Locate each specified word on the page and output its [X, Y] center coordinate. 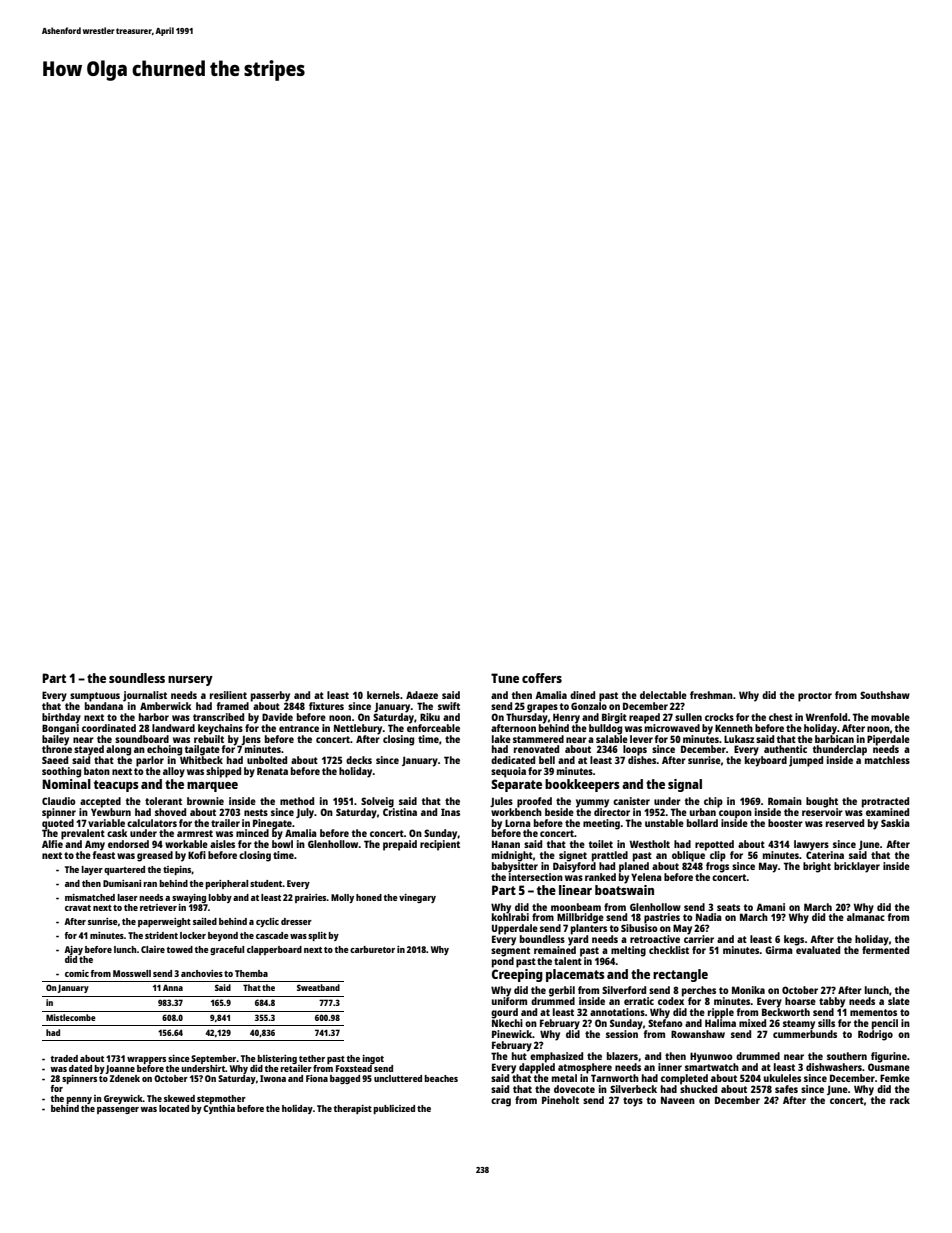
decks [359, 760]
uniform [509, 1001]
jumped [806, 761]
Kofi [197, 855]
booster [785, 823]
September [214, 1059]
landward [173, 728]
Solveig [377, 802]
